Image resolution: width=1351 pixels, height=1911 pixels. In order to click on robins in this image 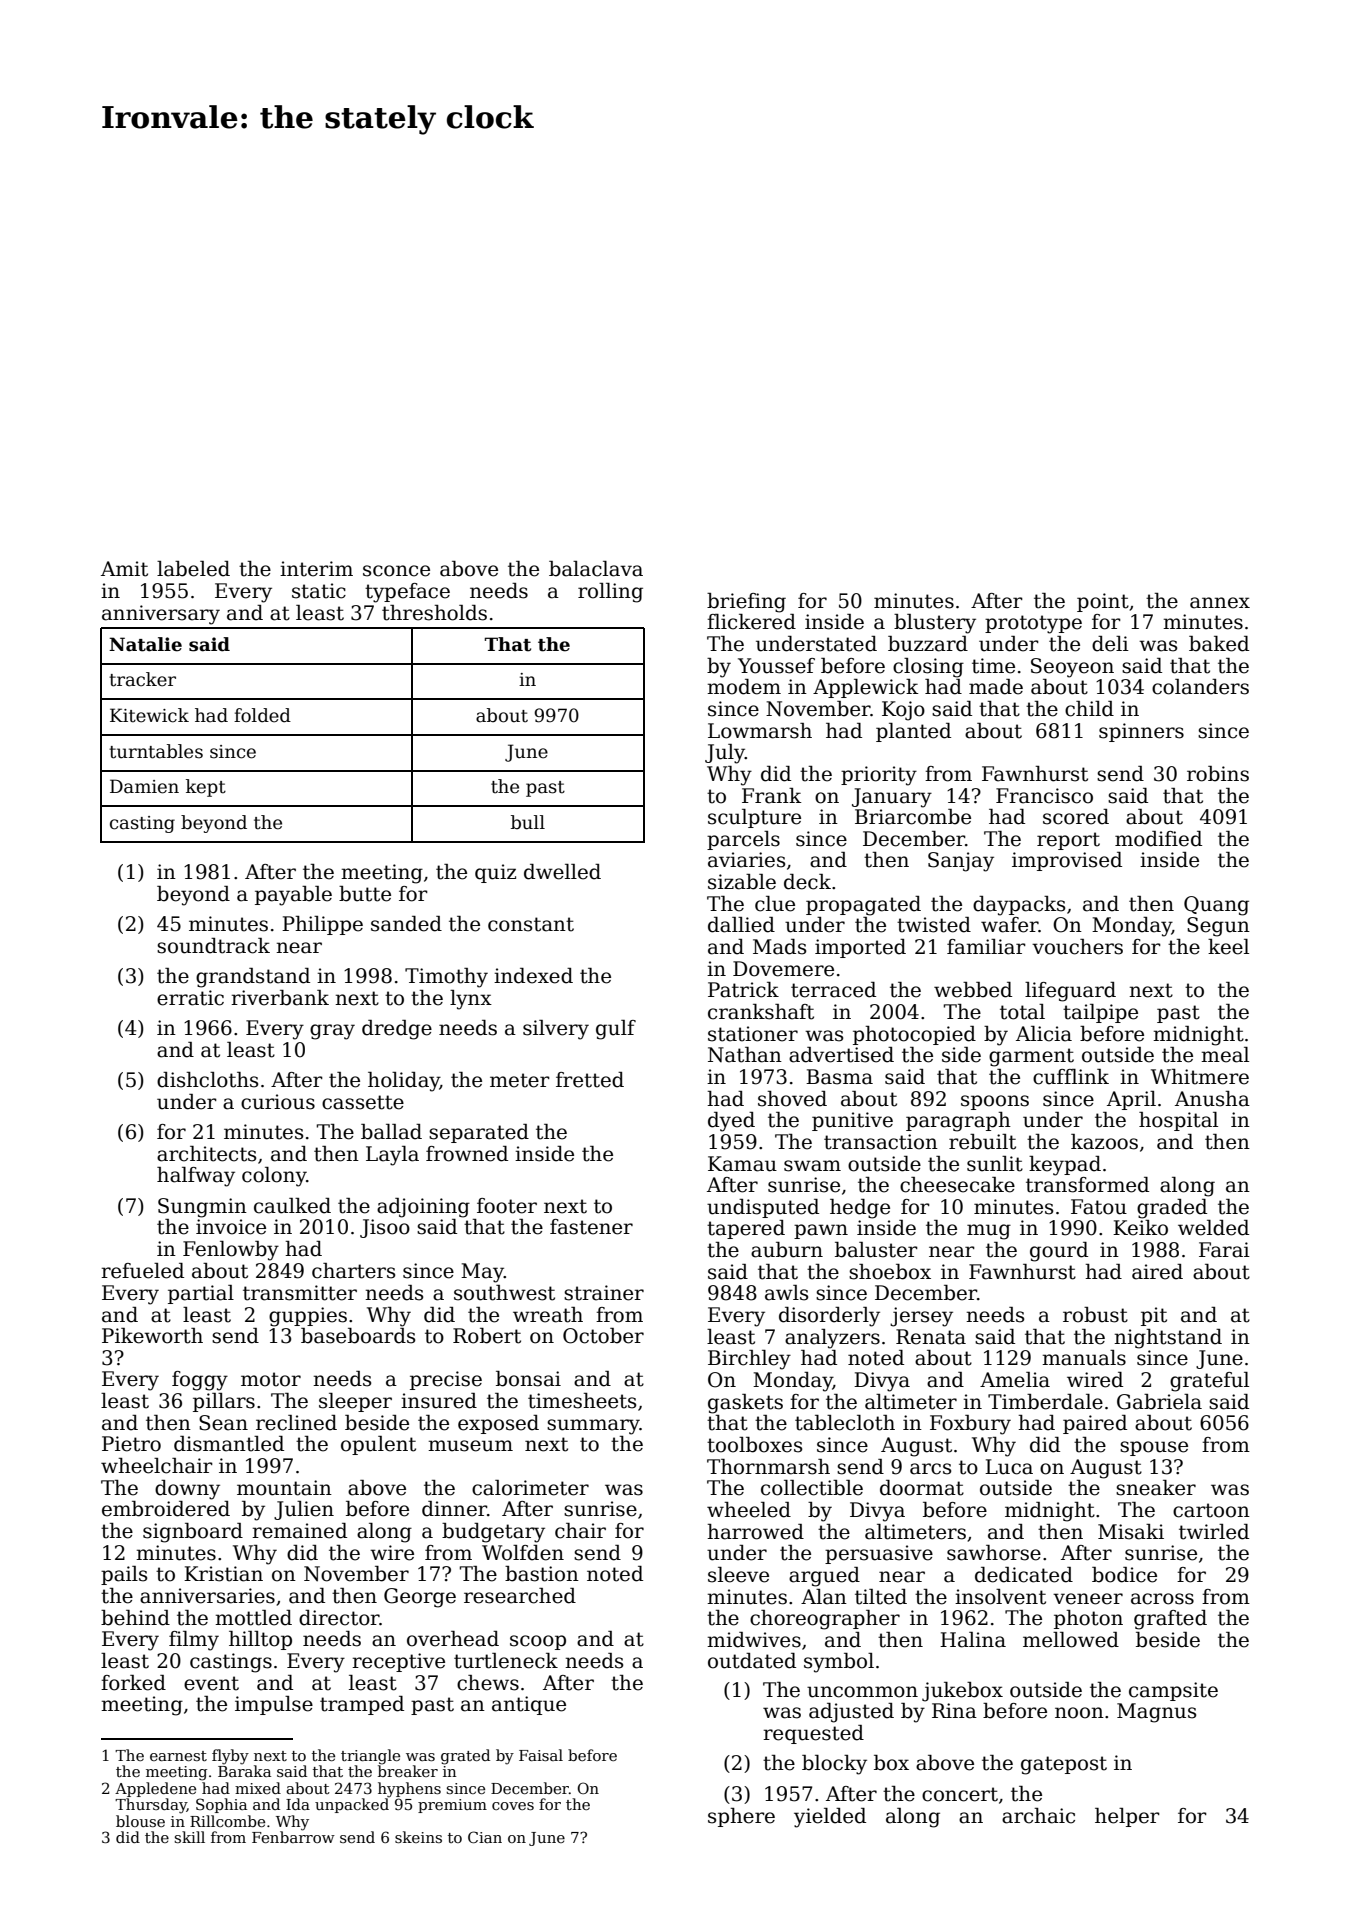, I will do `click(1218, 774)`.
